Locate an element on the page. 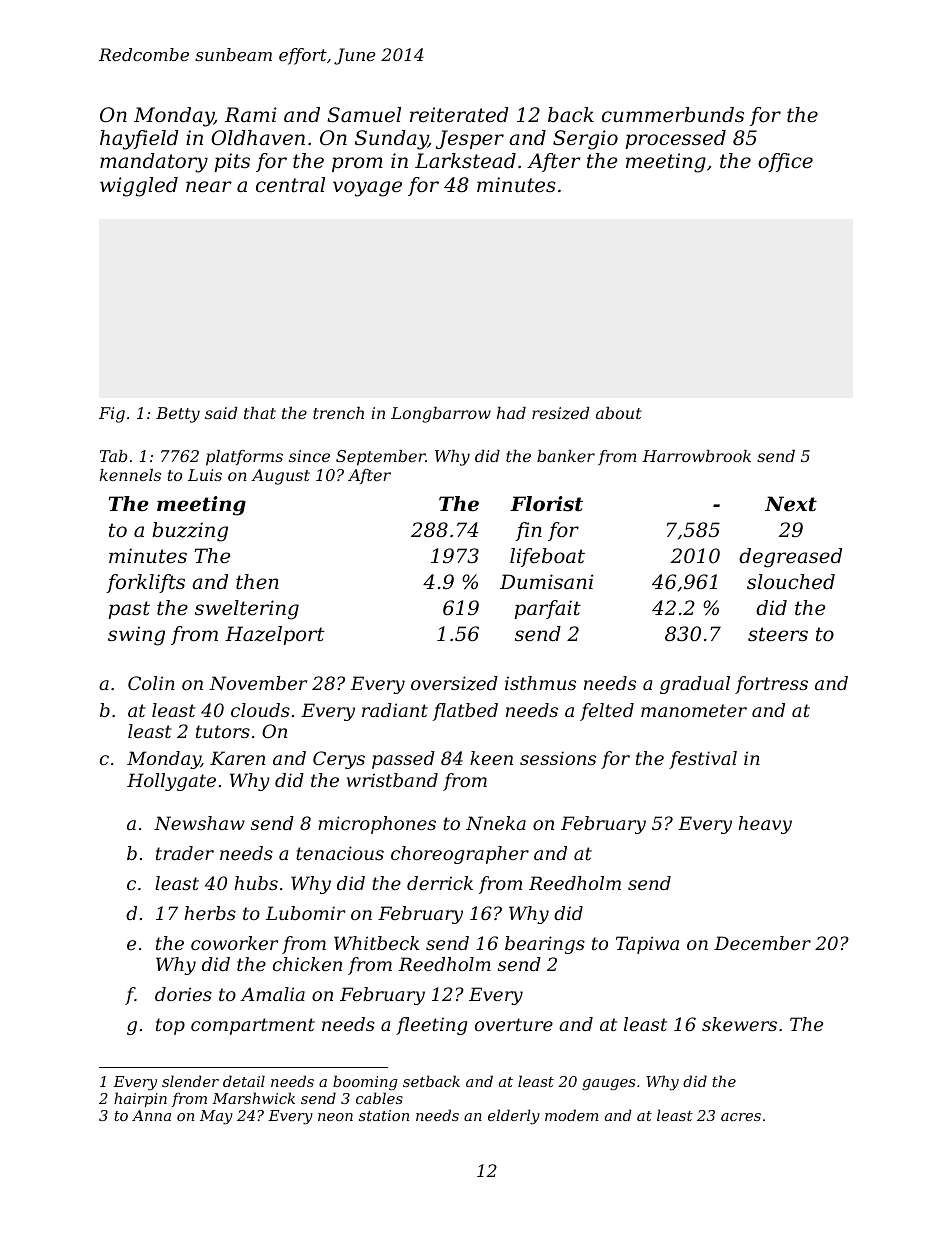 The width and height of the page is (952, 1233). Fig is located at coordinates (112, 415).
